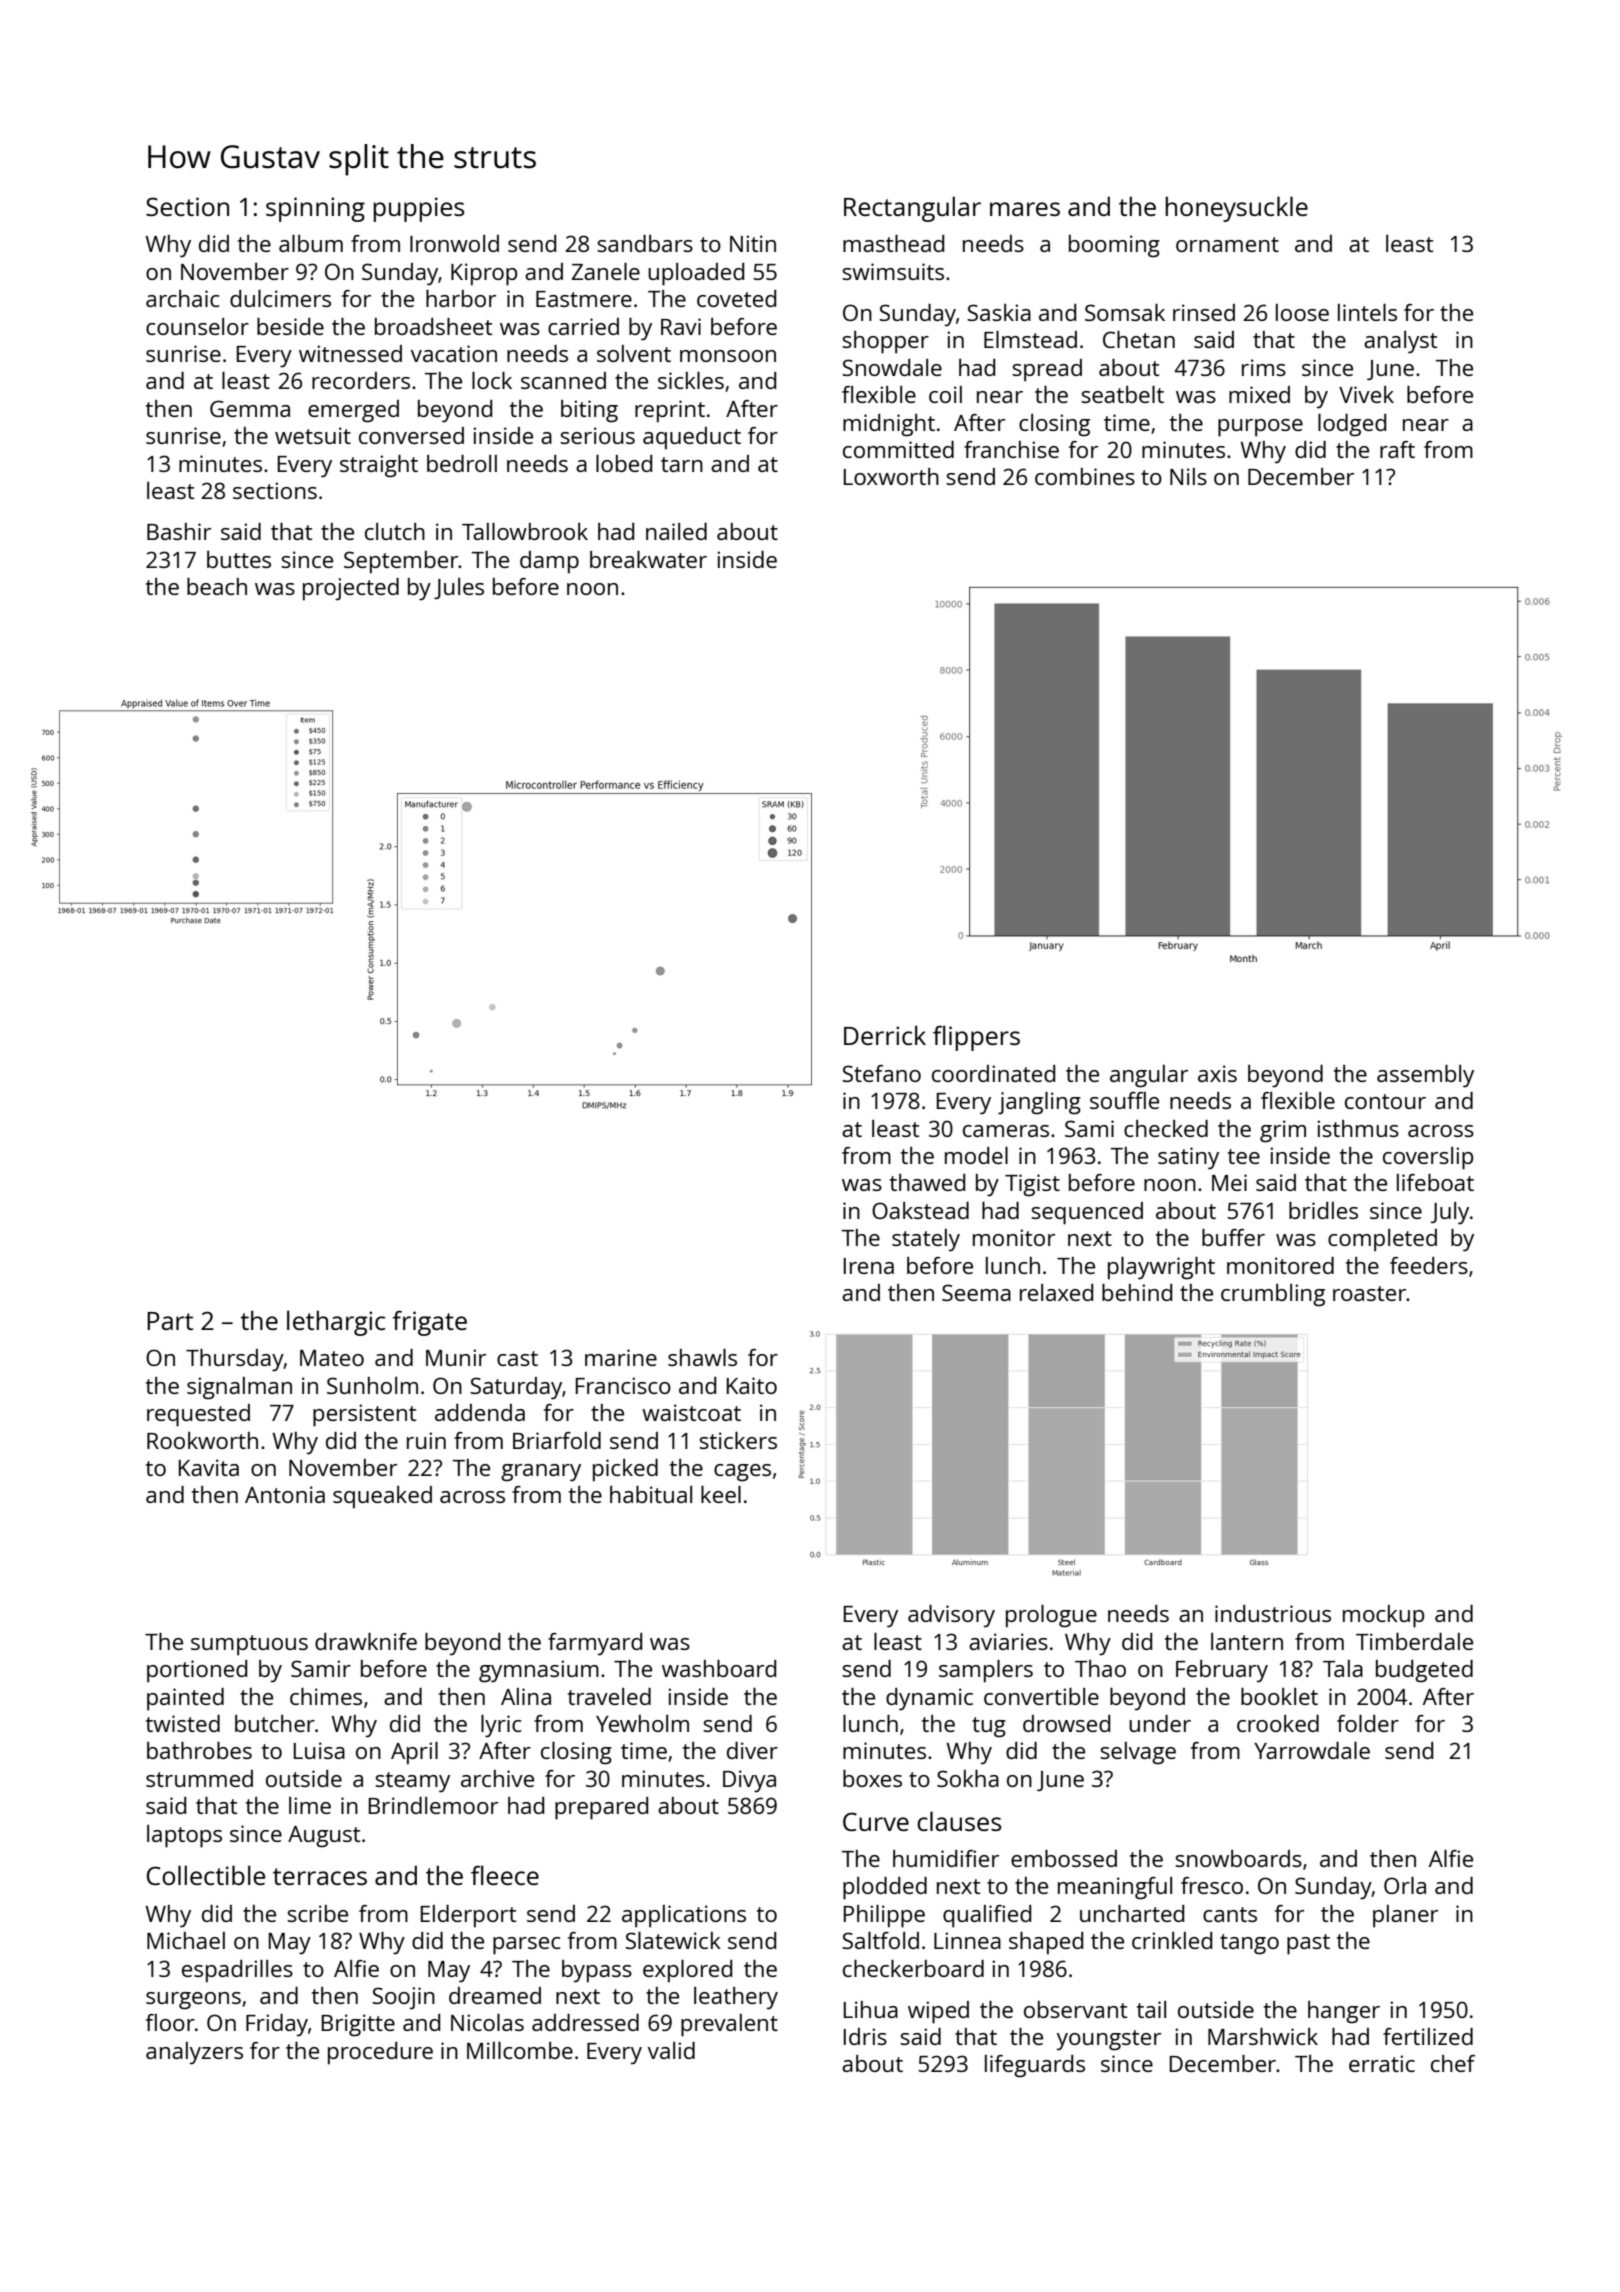 The image size is (1620, 2292). What do you see at coordinates (976, 1038) in the screenshot?
I see `flippers` at bounding box center [976, 1038].
